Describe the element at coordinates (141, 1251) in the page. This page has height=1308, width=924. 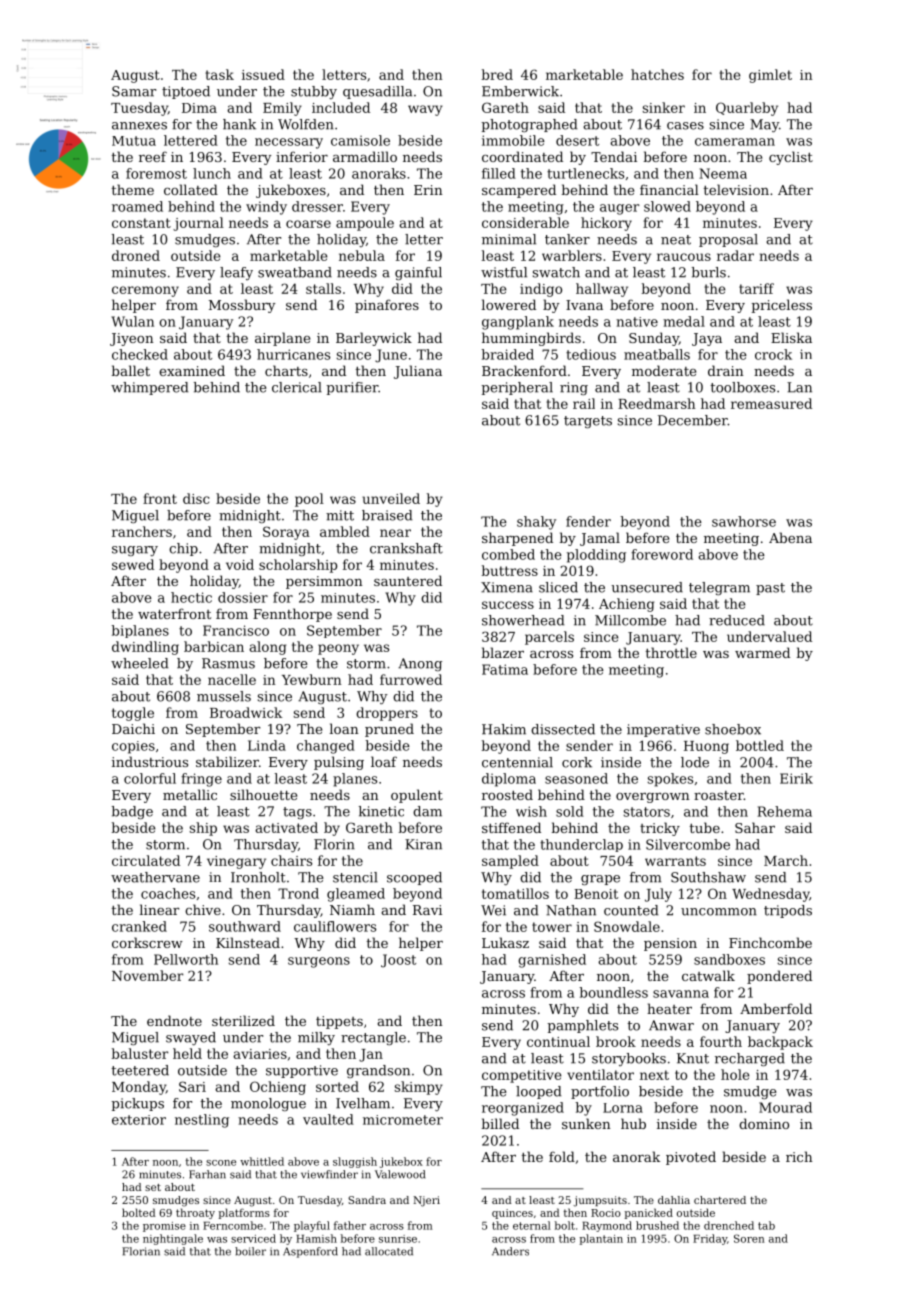
I see `Florian` at that location.
